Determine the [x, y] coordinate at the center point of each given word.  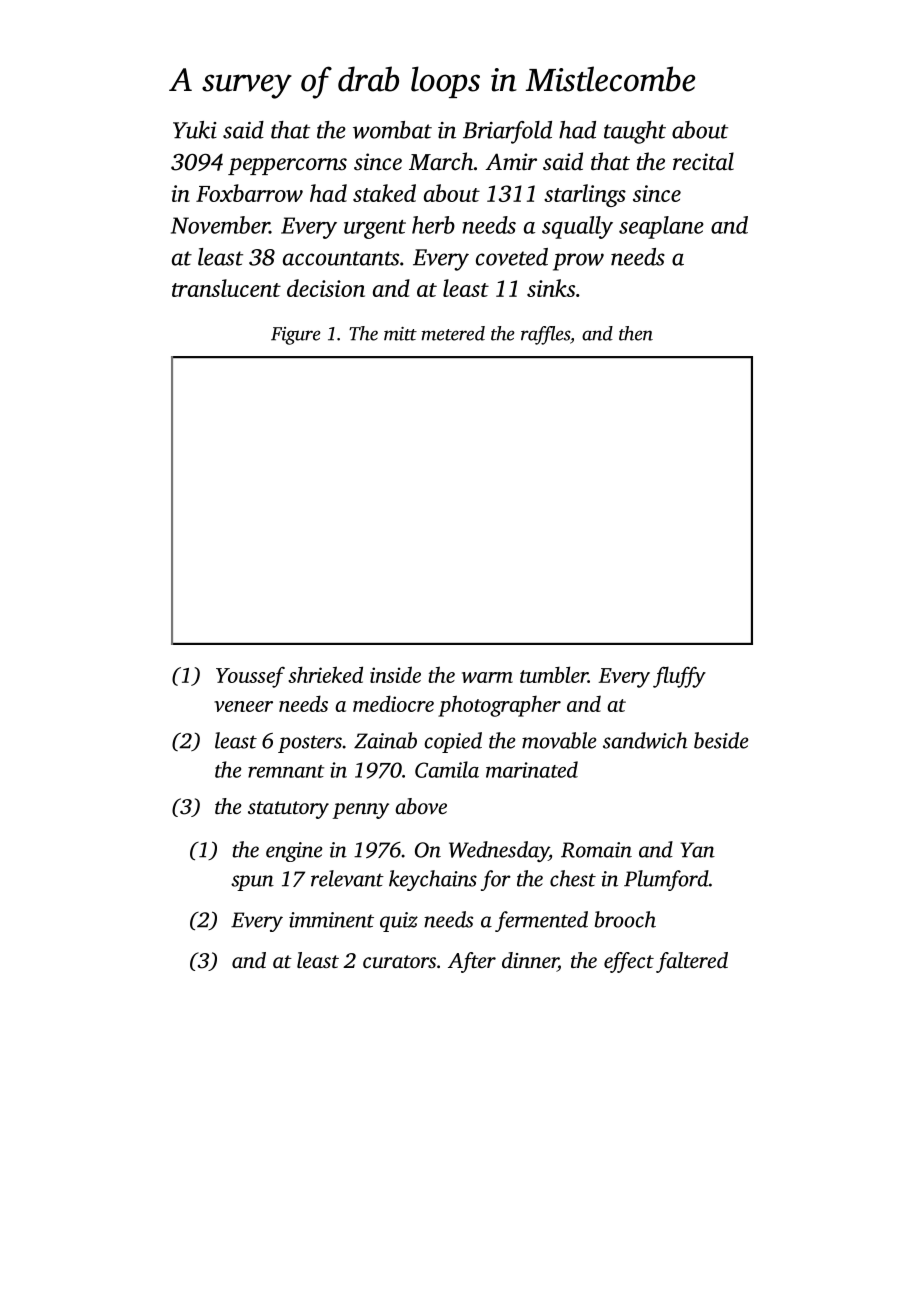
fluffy [679, 677]
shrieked [325, 674]
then [636, 333]
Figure [296, 336]
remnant [286, 771]
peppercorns [287, 166]
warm [487, 677]
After [472, 962]
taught [635, 132]
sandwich [645, 740]
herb [433, 225]
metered [453, 333]
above [421, 806]
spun [252, 883]
